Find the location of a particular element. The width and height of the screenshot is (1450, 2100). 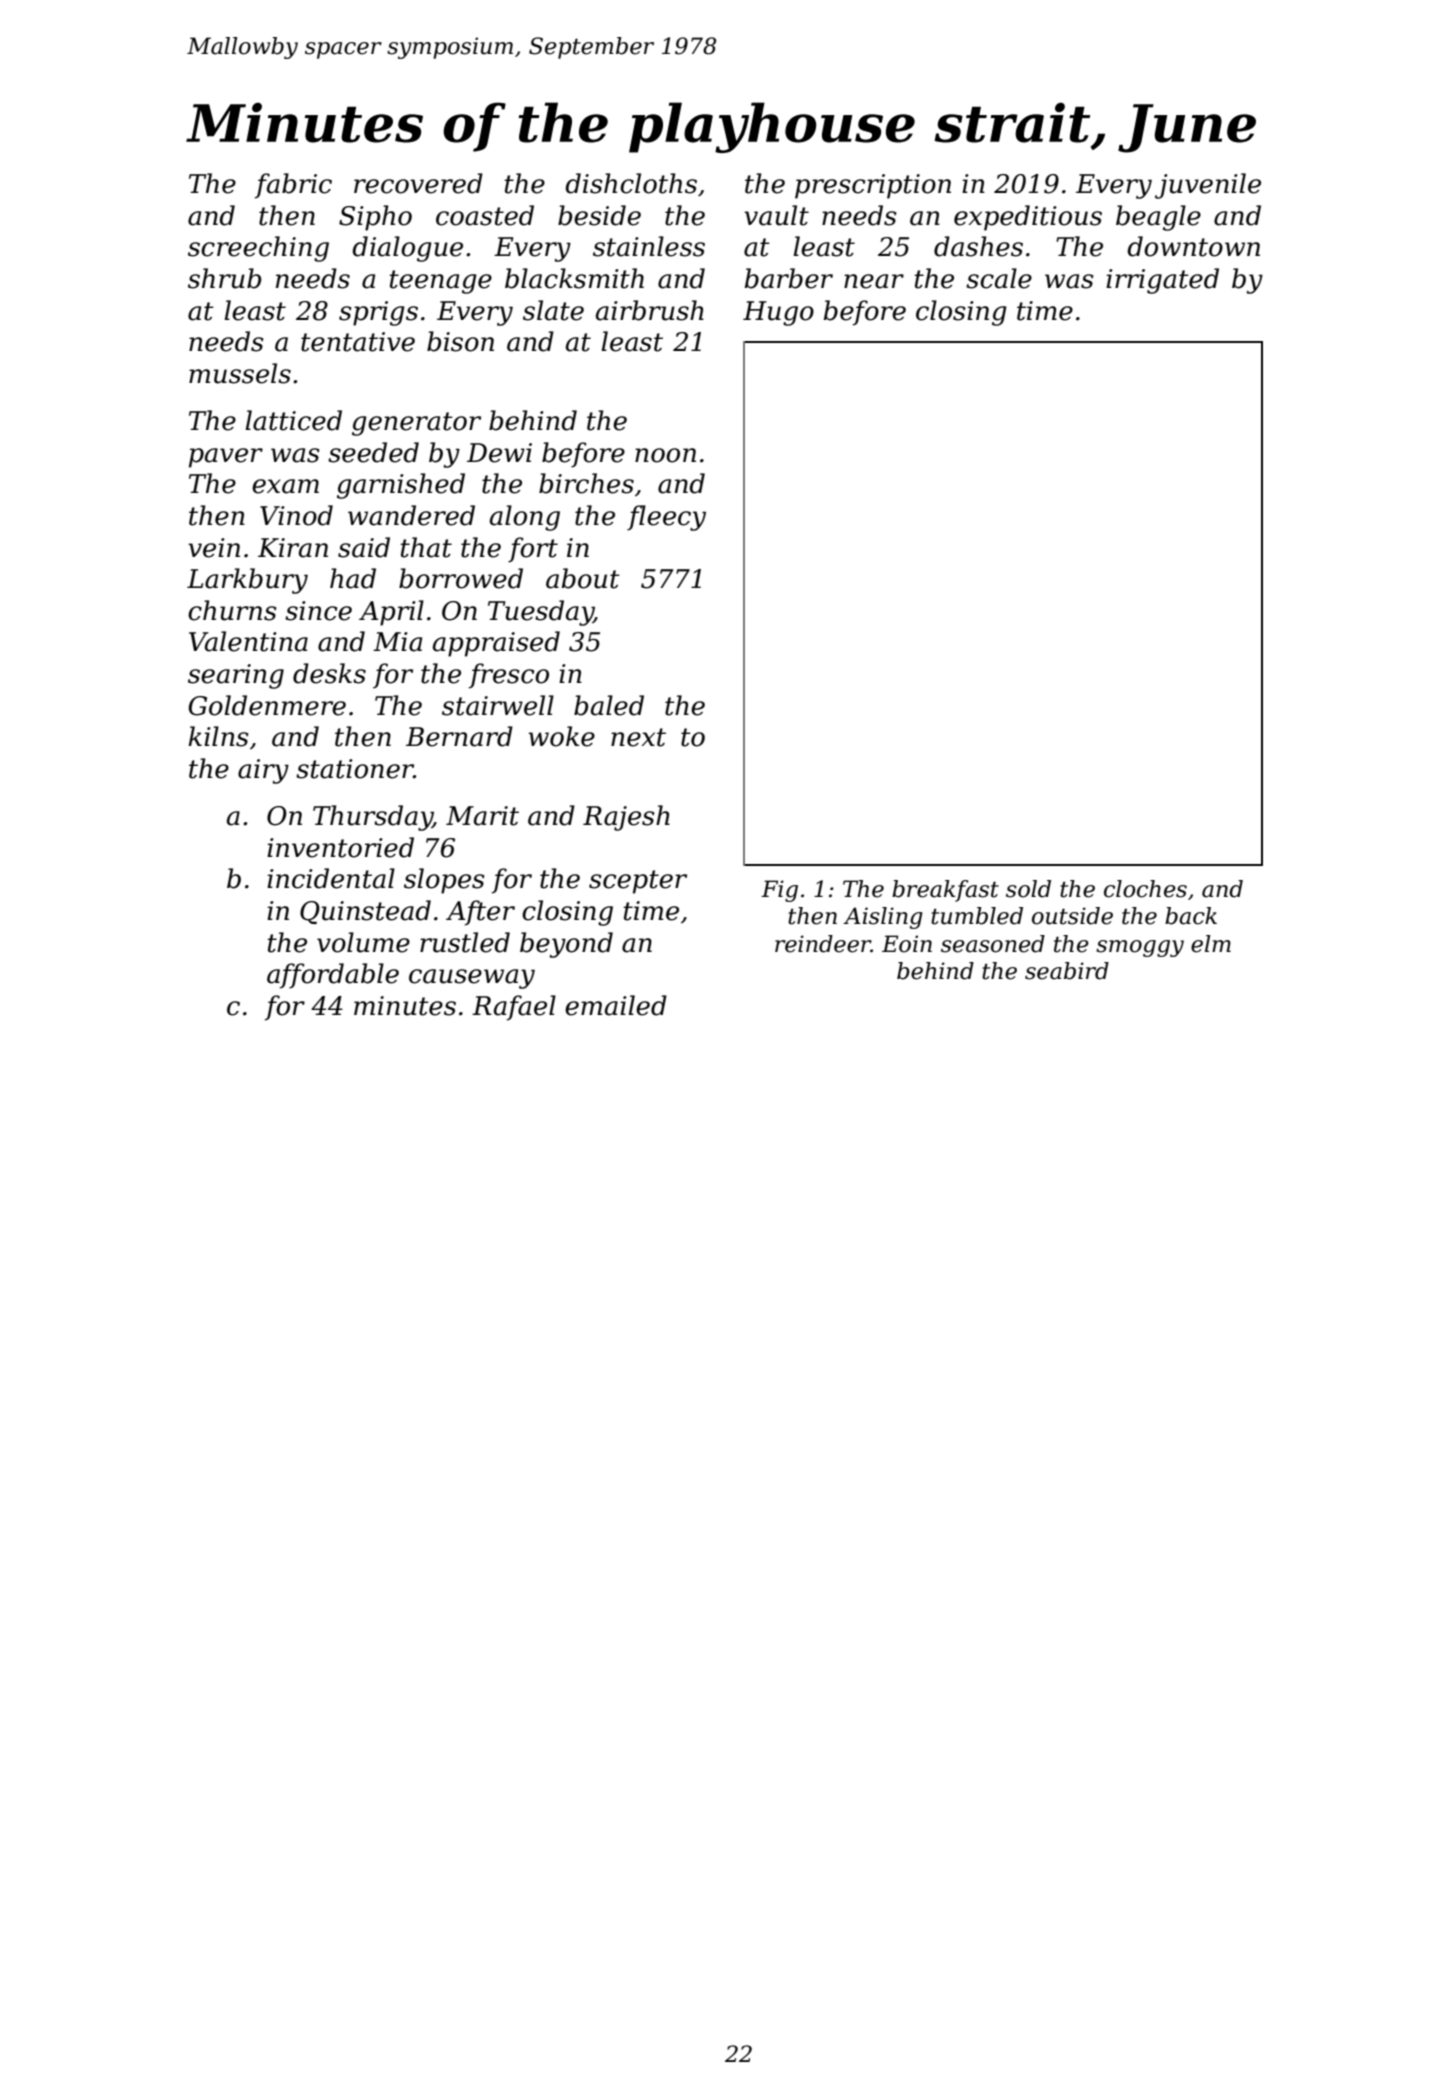

irrigated is located at coordinates (1162, 281).
